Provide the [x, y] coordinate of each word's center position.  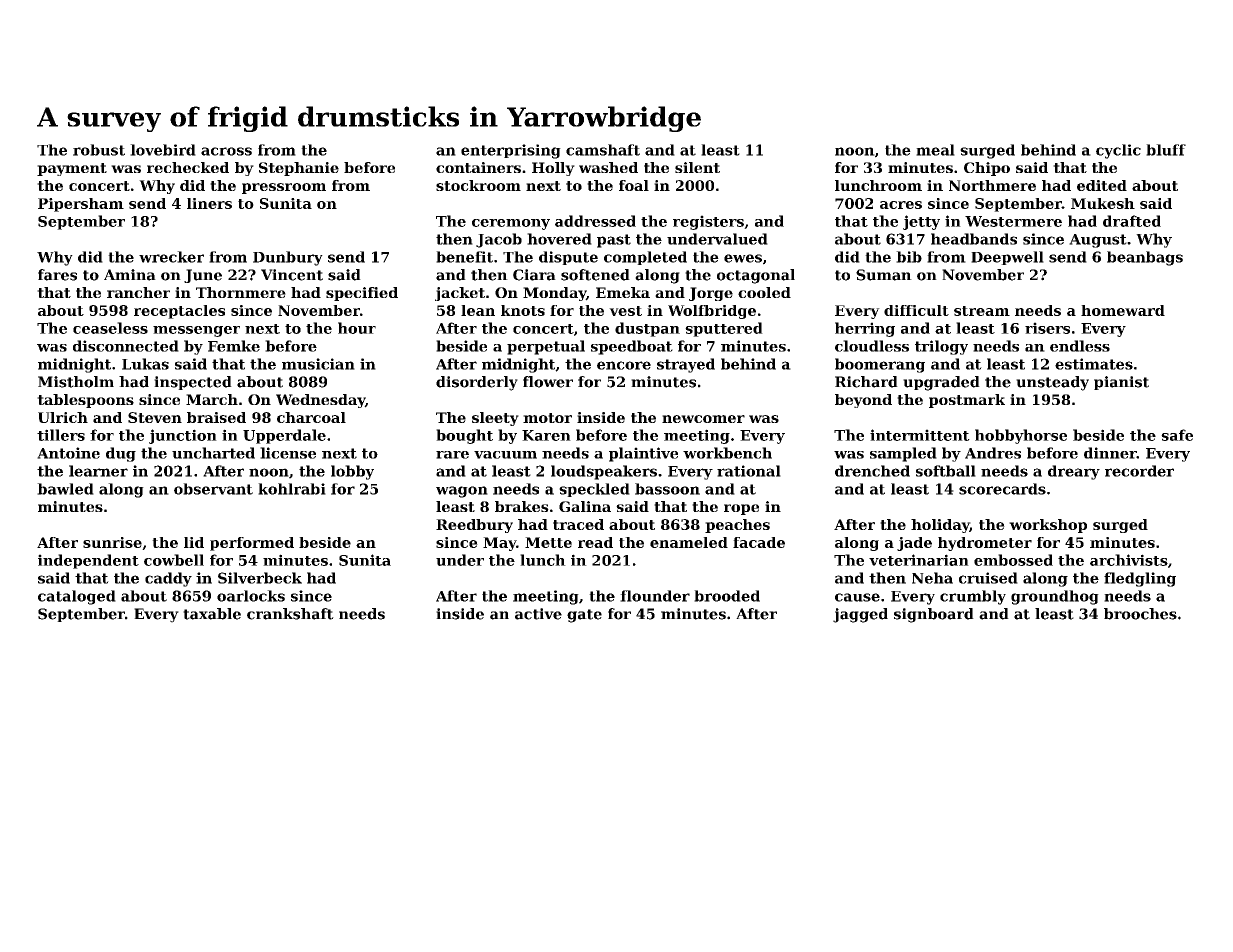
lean [478, 310]
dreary [1074, 472]
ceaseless [110, 328]
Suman [884, 275]
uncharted [213, 453]
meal [935, 150]
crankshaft [290, 614]
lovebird [163, 150]
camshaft [603, 150]
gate [584, 616]
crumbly [973, 597]
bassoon [667, 489]
